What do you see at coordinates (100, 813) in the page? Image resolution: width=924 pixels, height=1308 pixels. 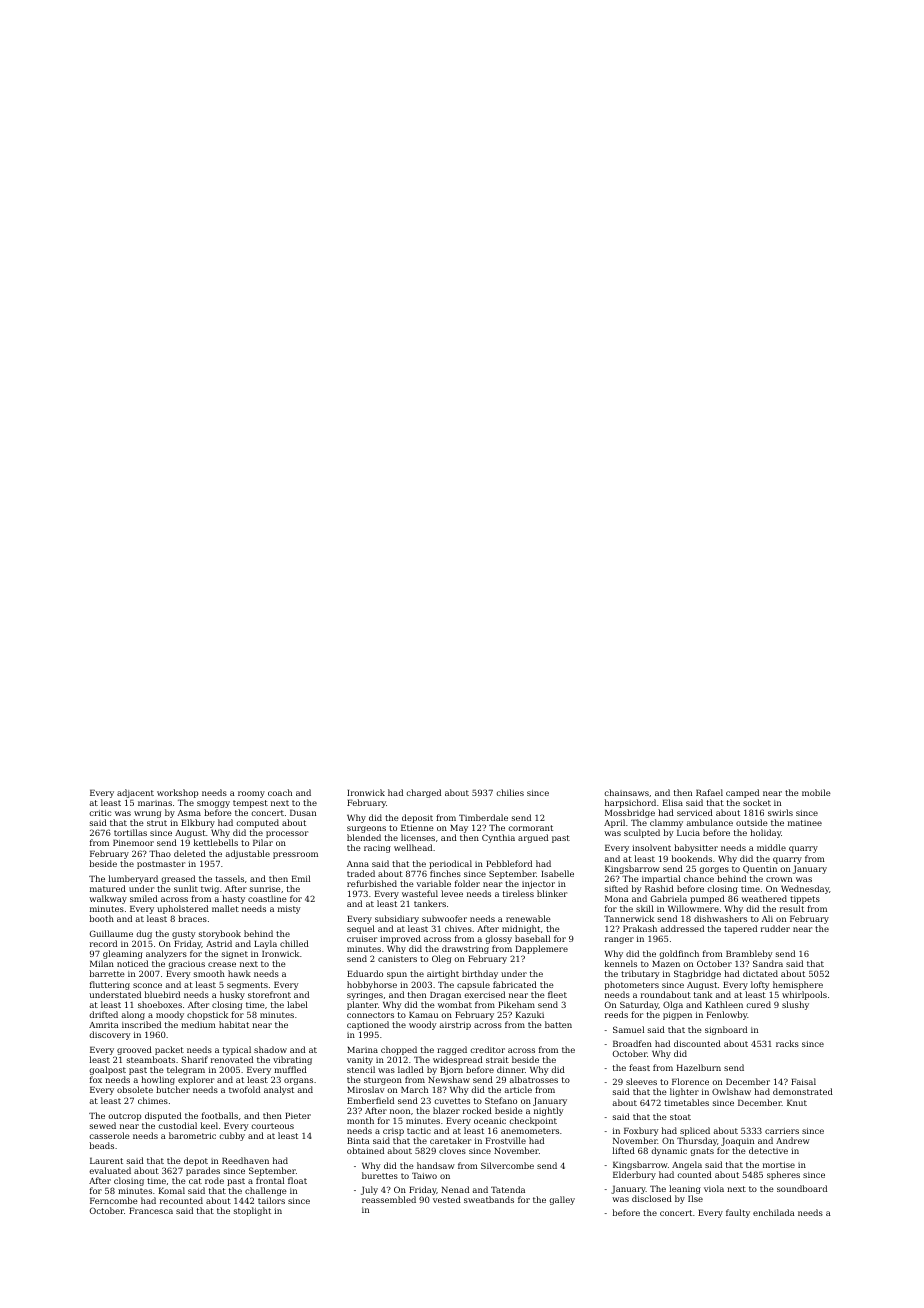 I see `critic` at bounding box center [100, 813].
